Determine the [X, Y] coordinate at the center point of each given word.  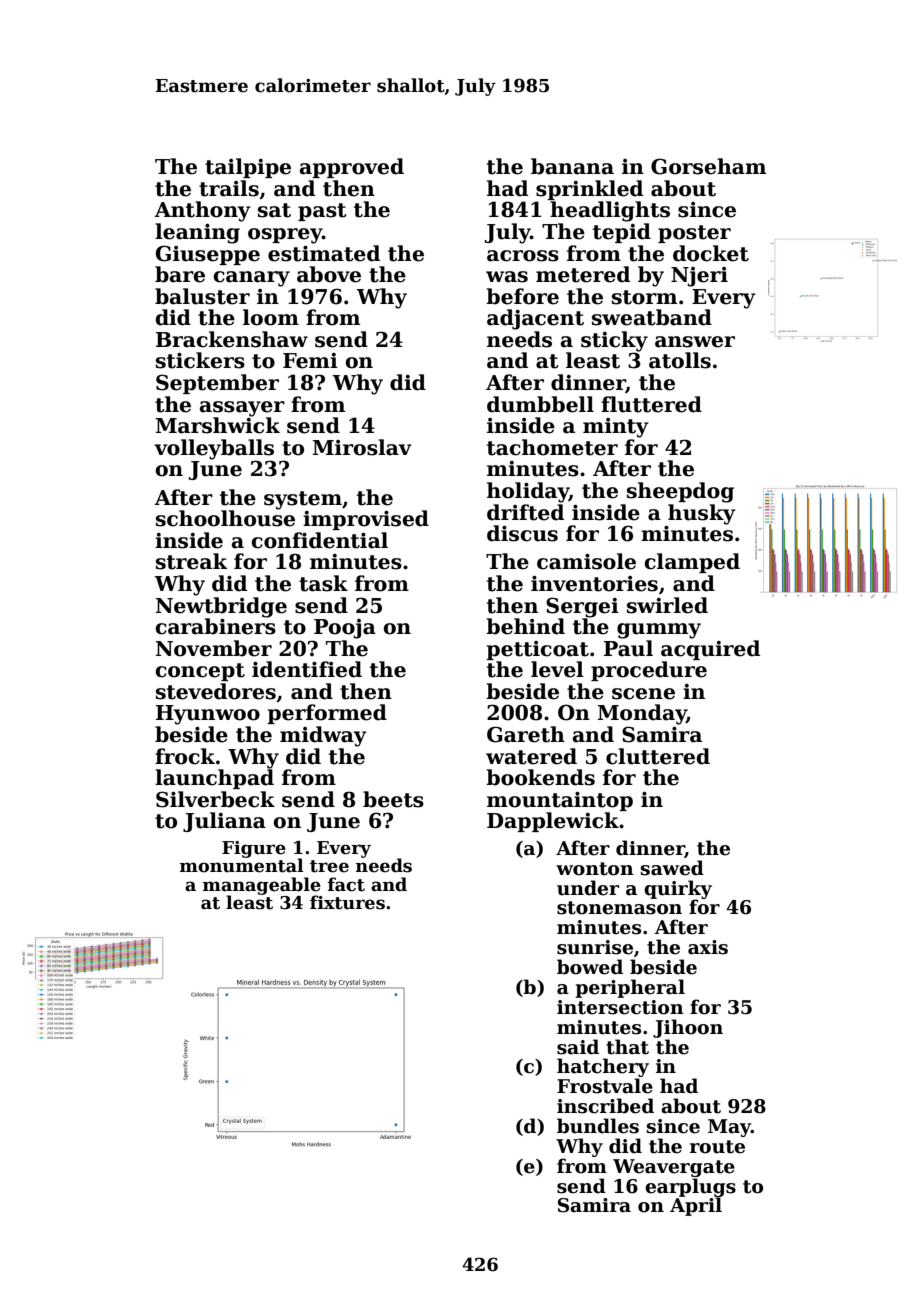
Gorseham [708, 166]
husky [702, 514]
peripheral [630, 988]
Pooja [345, 629]
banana [572, 166]
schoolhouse [225, 518]
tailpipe [248, 168]
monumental [242, 865]
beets [393, 799]
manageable [262, 886]
